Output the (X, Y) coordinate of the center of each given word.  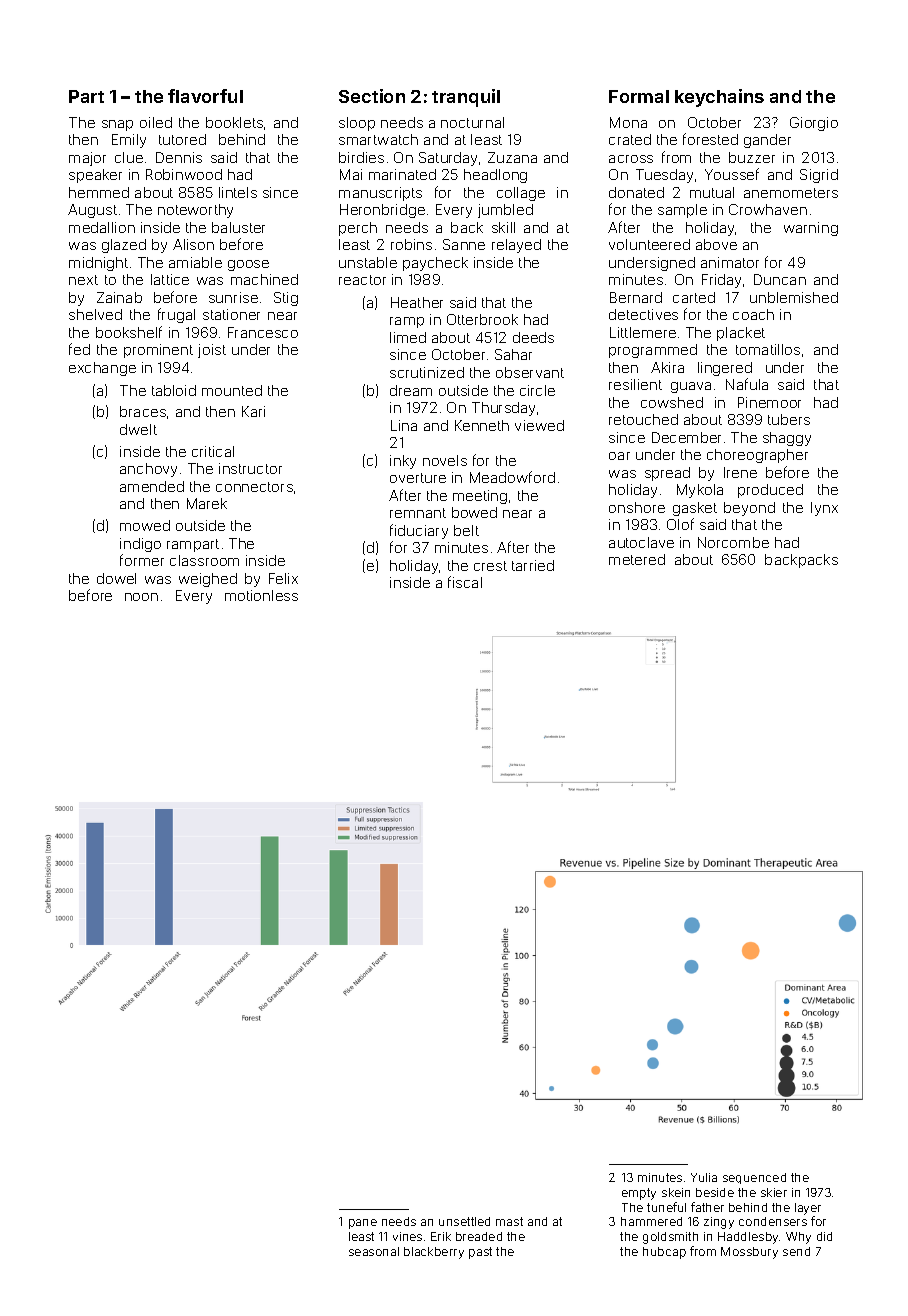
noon (141, 597)
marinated (402, 174)
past (480, 1253)
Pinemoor (769, 402)
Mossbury (749, 1253)
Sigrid (819, 176)
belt (466, 530)
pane (363, 1224)
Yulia (704, 1177)
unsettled (464, 1221)
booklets (234, 122)
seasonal (374, 1251)
